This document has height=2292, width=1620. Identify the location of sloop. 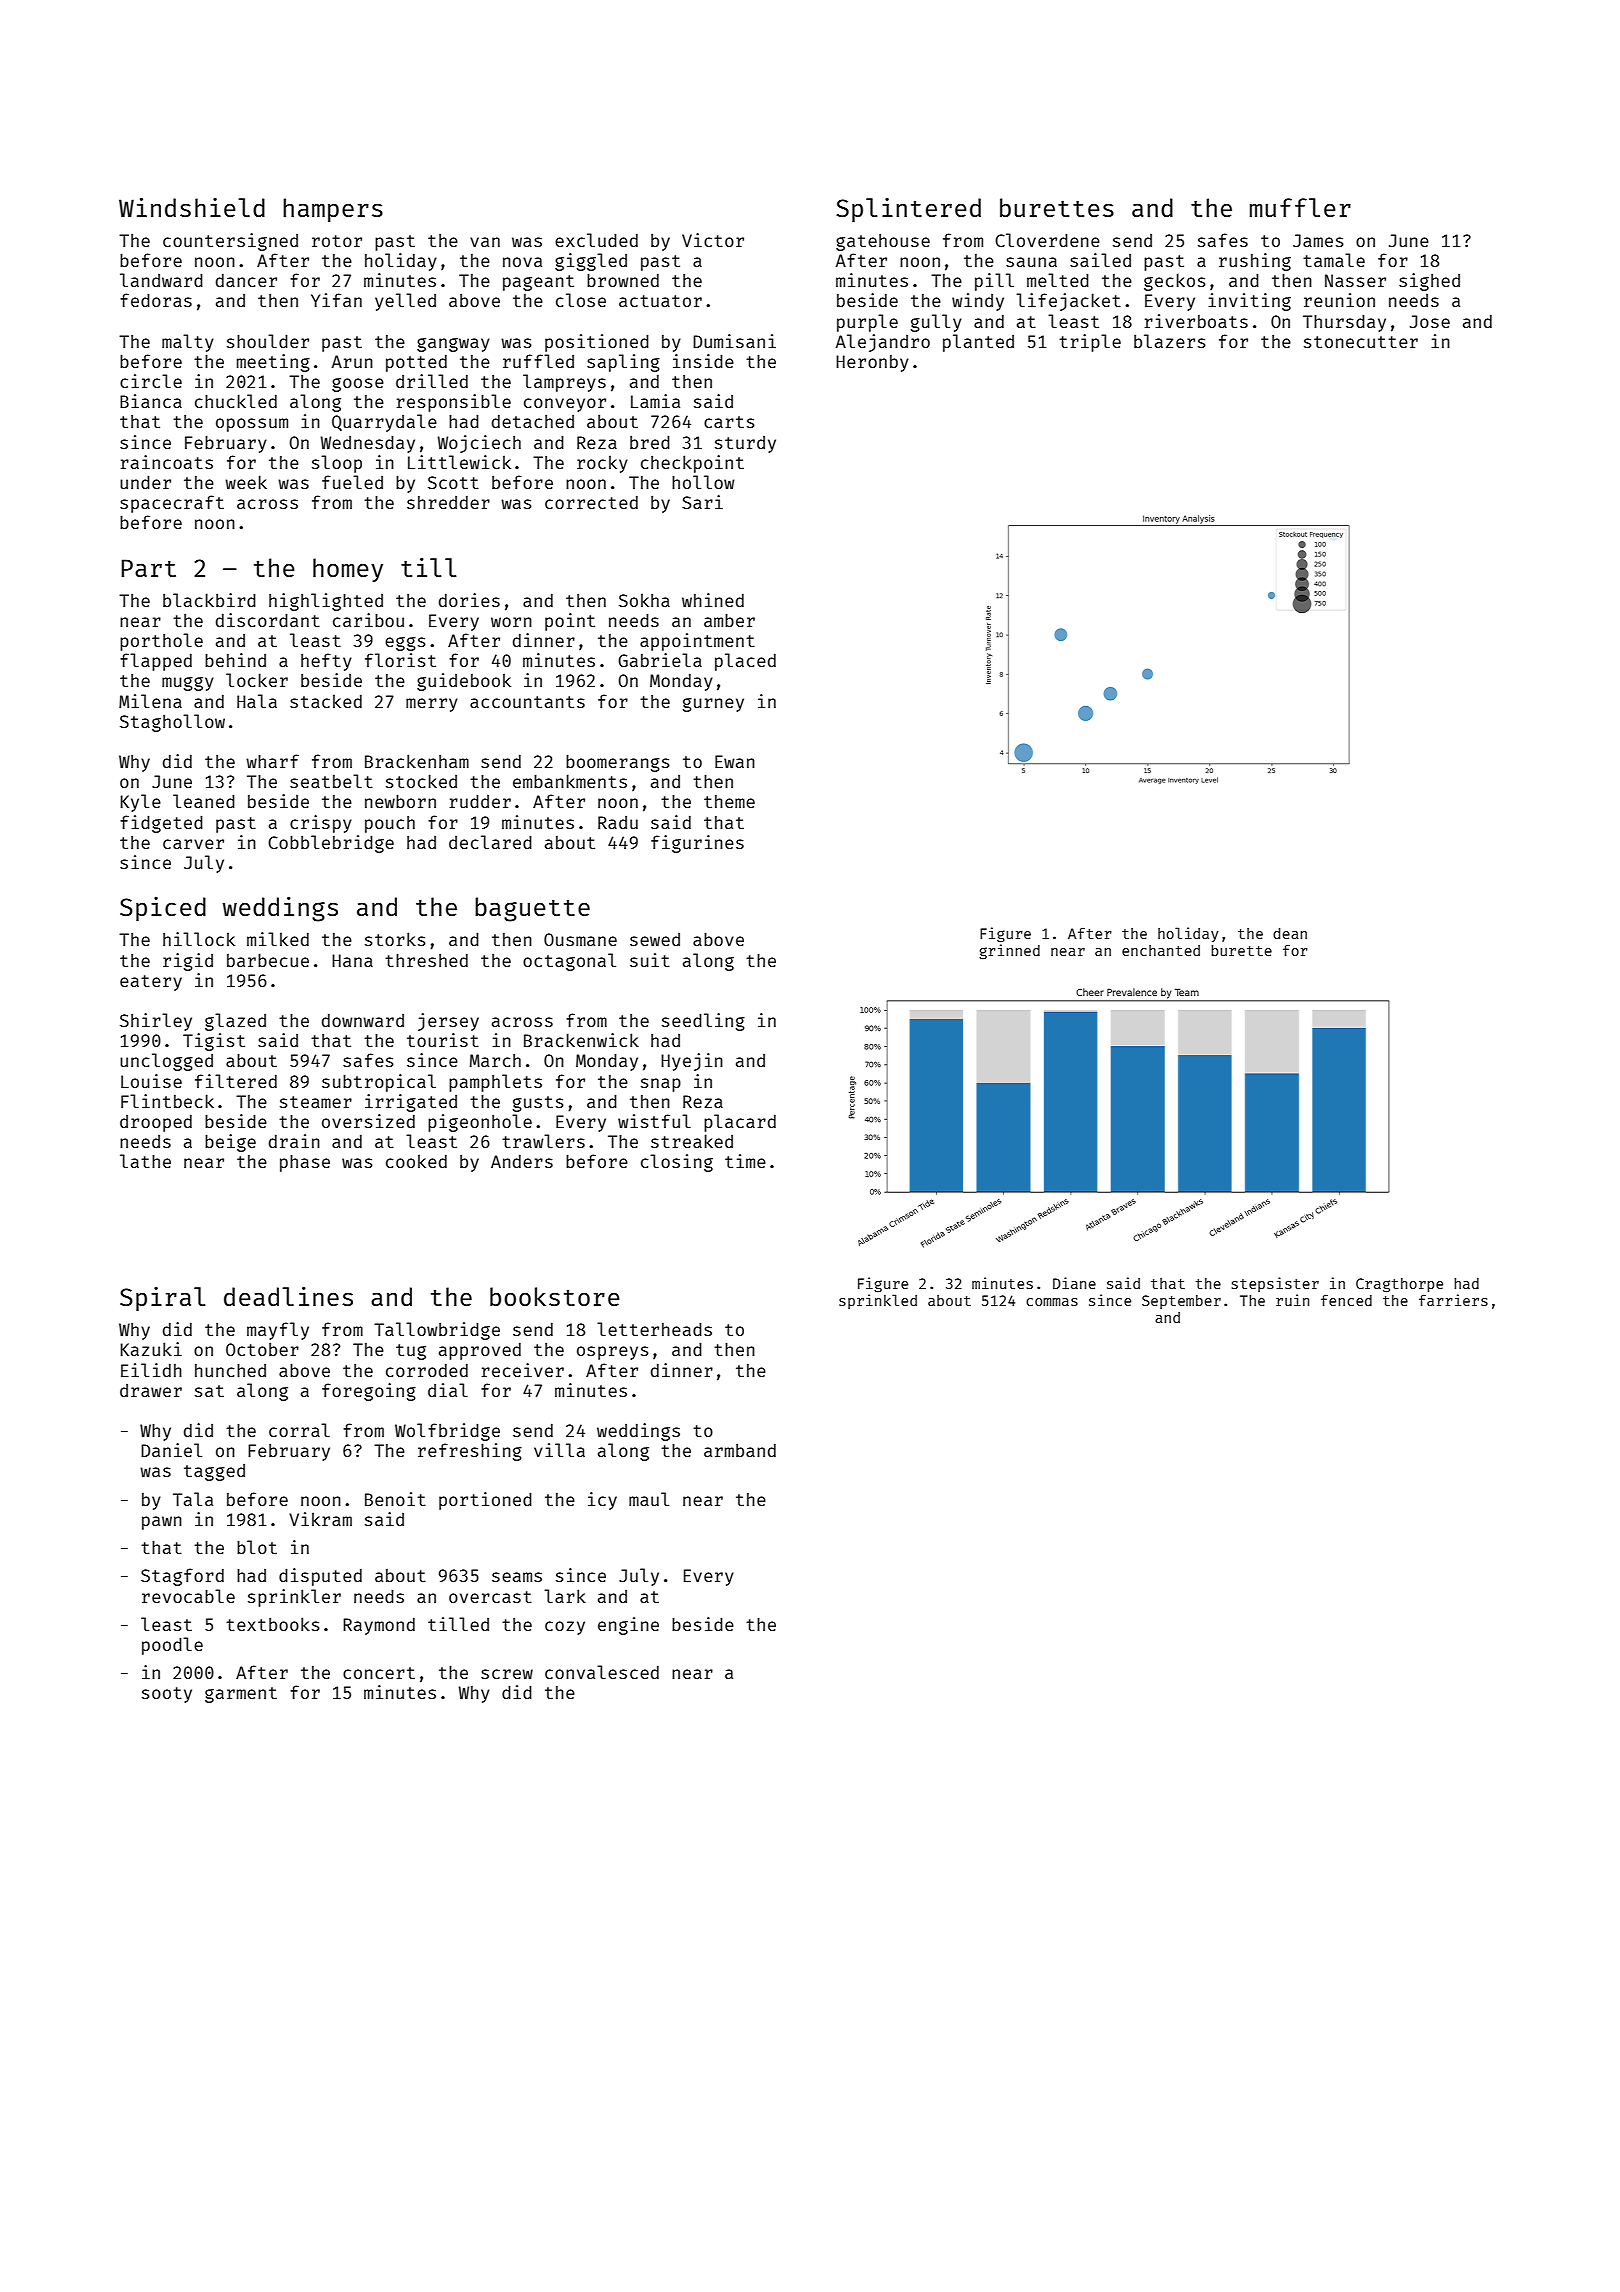
(337, 464).
